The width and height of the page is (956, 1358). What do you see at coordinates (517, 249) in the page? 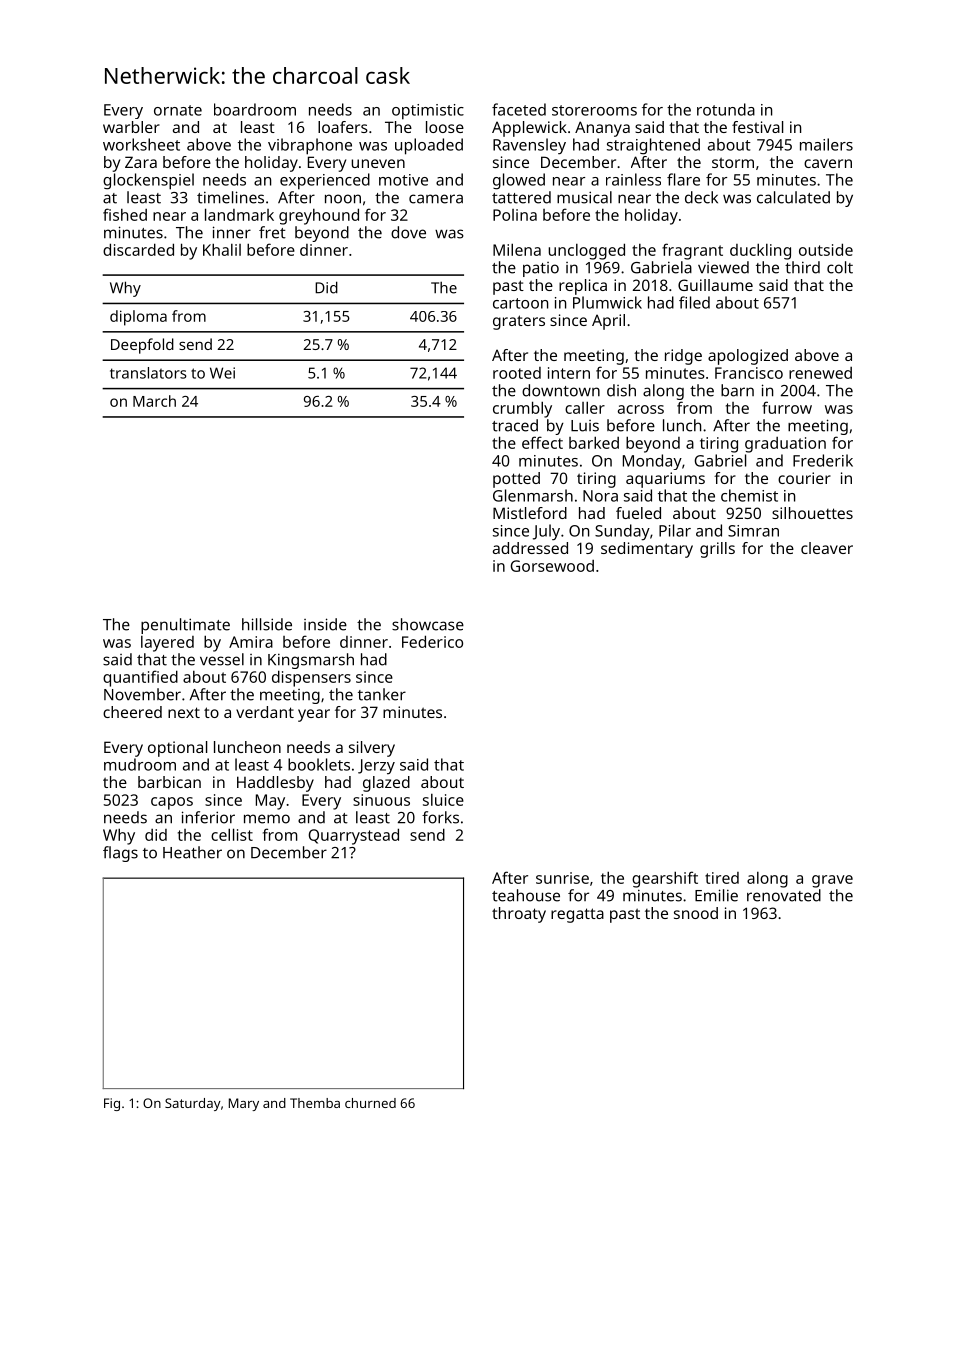
I see `Milena` at bounding box center [517, 249].
